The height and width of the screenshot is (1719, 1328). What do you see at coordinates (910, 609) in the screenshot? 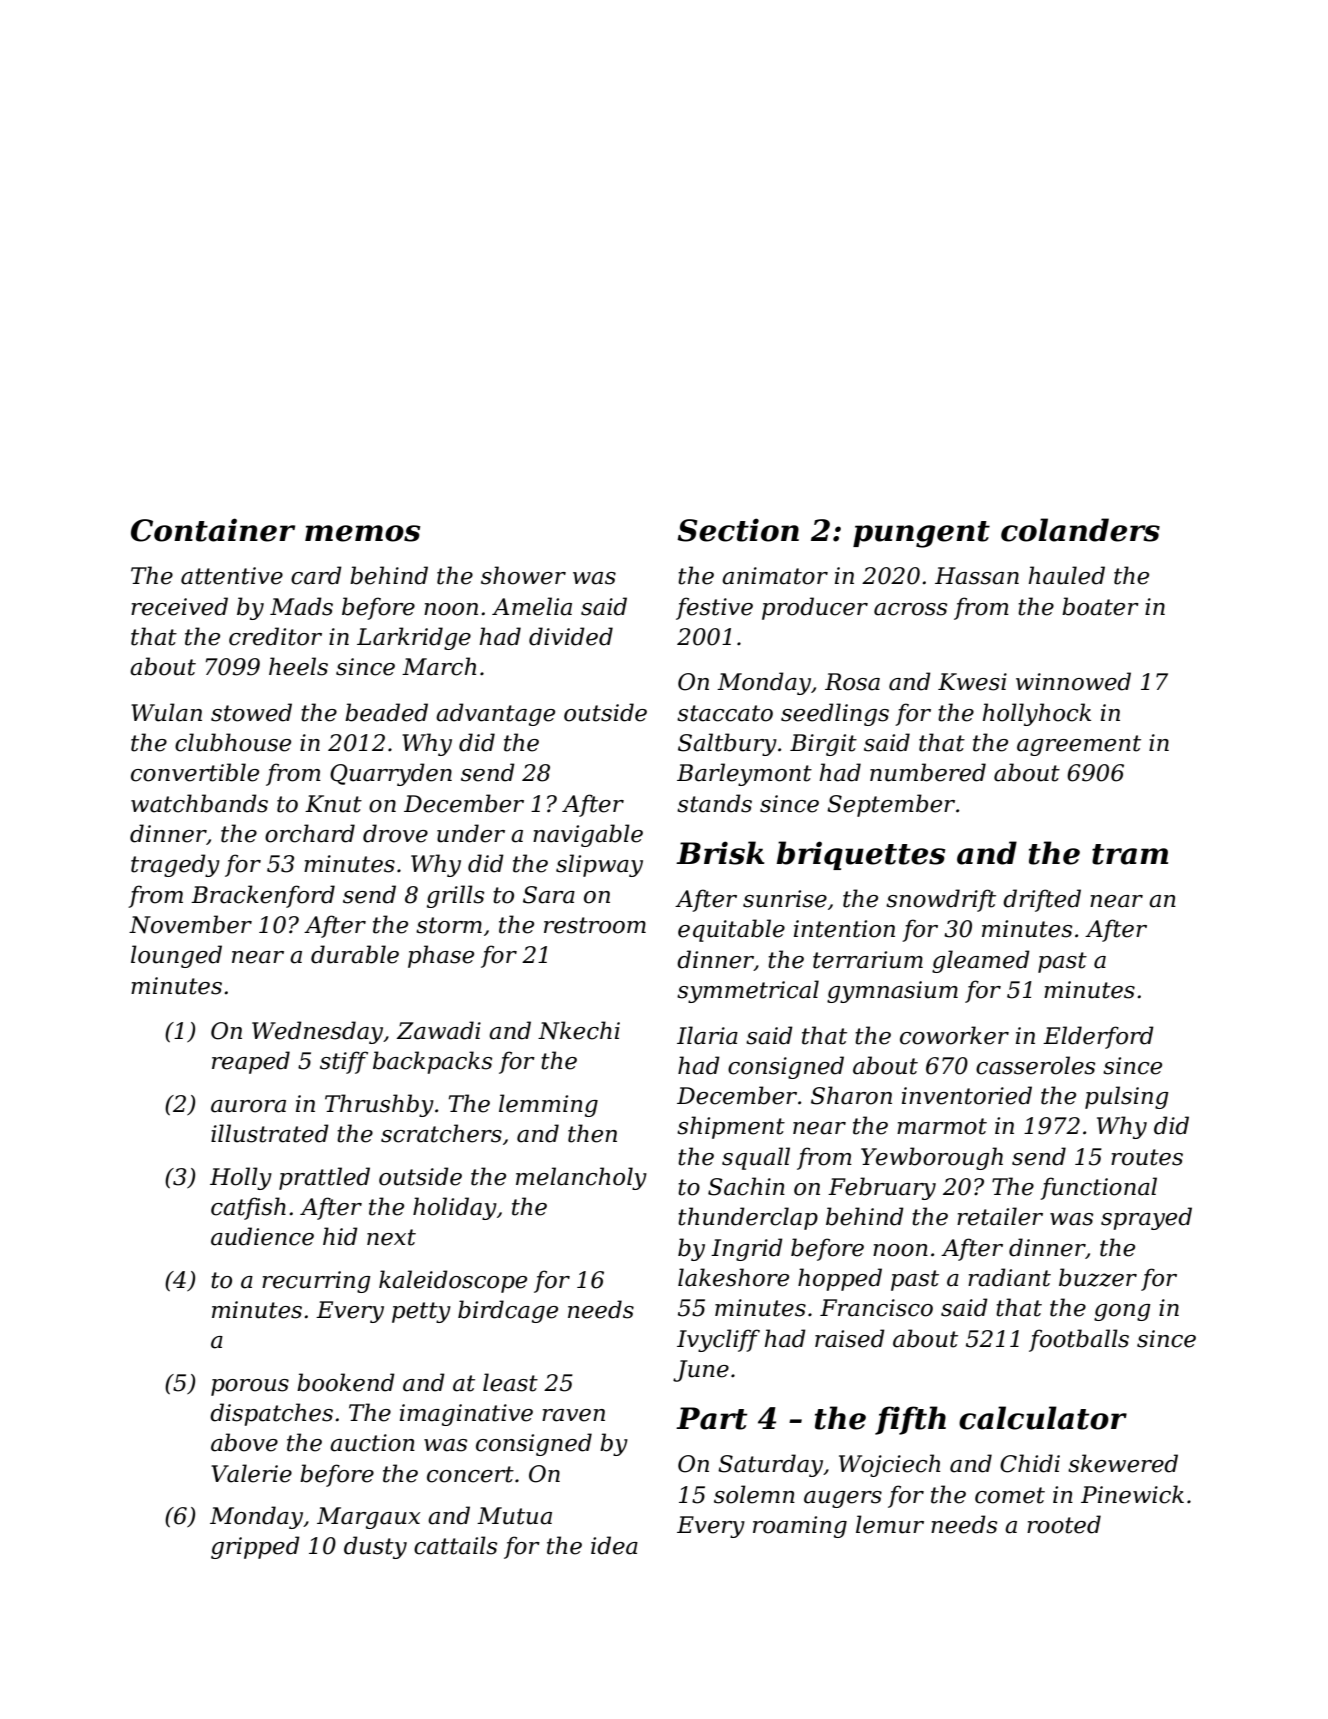
I see `across` at bounding box center [910, 609].
